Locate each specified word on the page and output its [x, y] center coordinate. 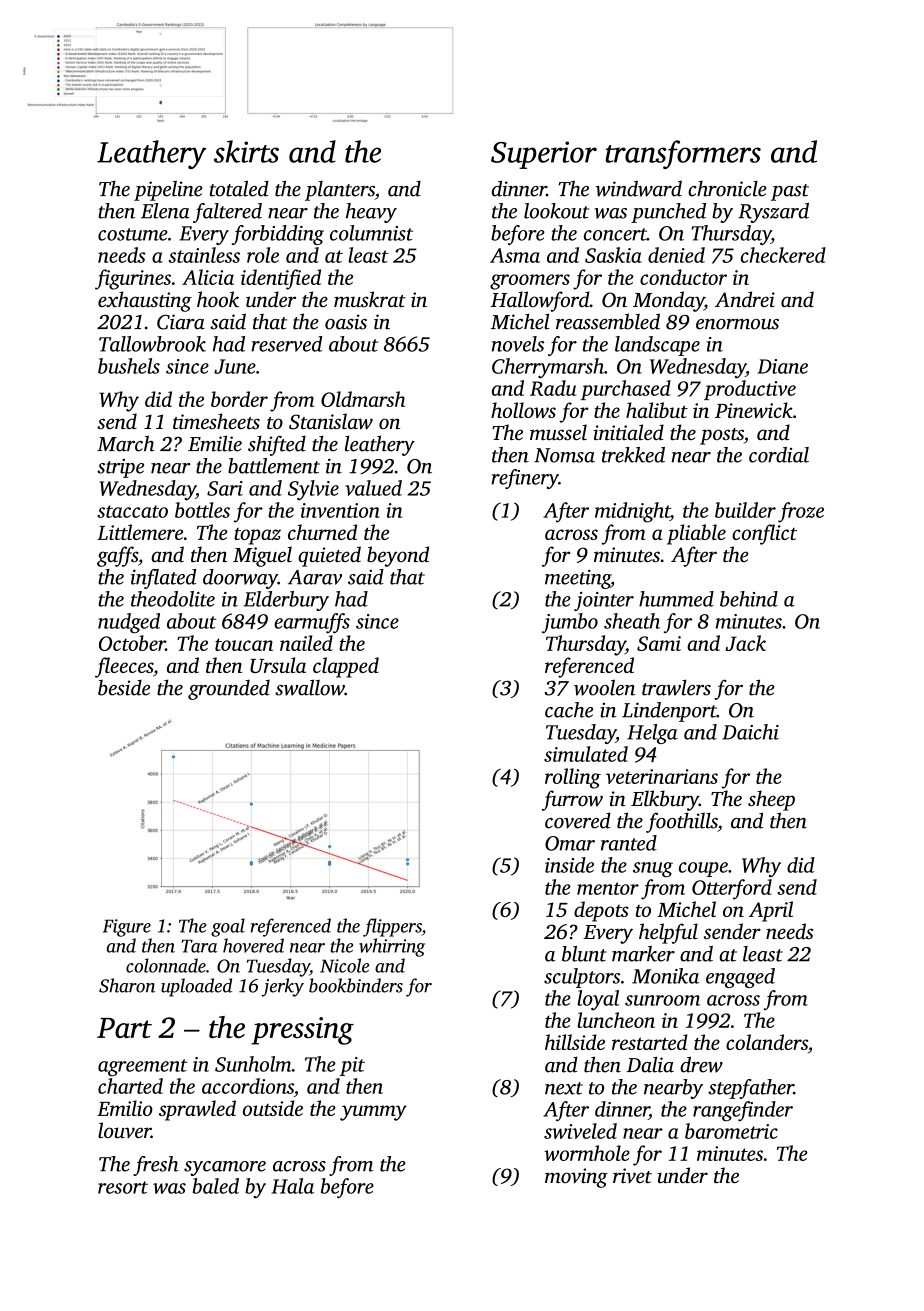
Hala [292, 1186]
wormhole [587, 1153]
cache [569, 710]
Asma [515, 255]
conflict [764, 534]
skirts [246, 151]
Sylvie [313, 490]
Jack [746, 643]
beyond [398, 556]
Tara [200, 946]
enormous [737, 324]
